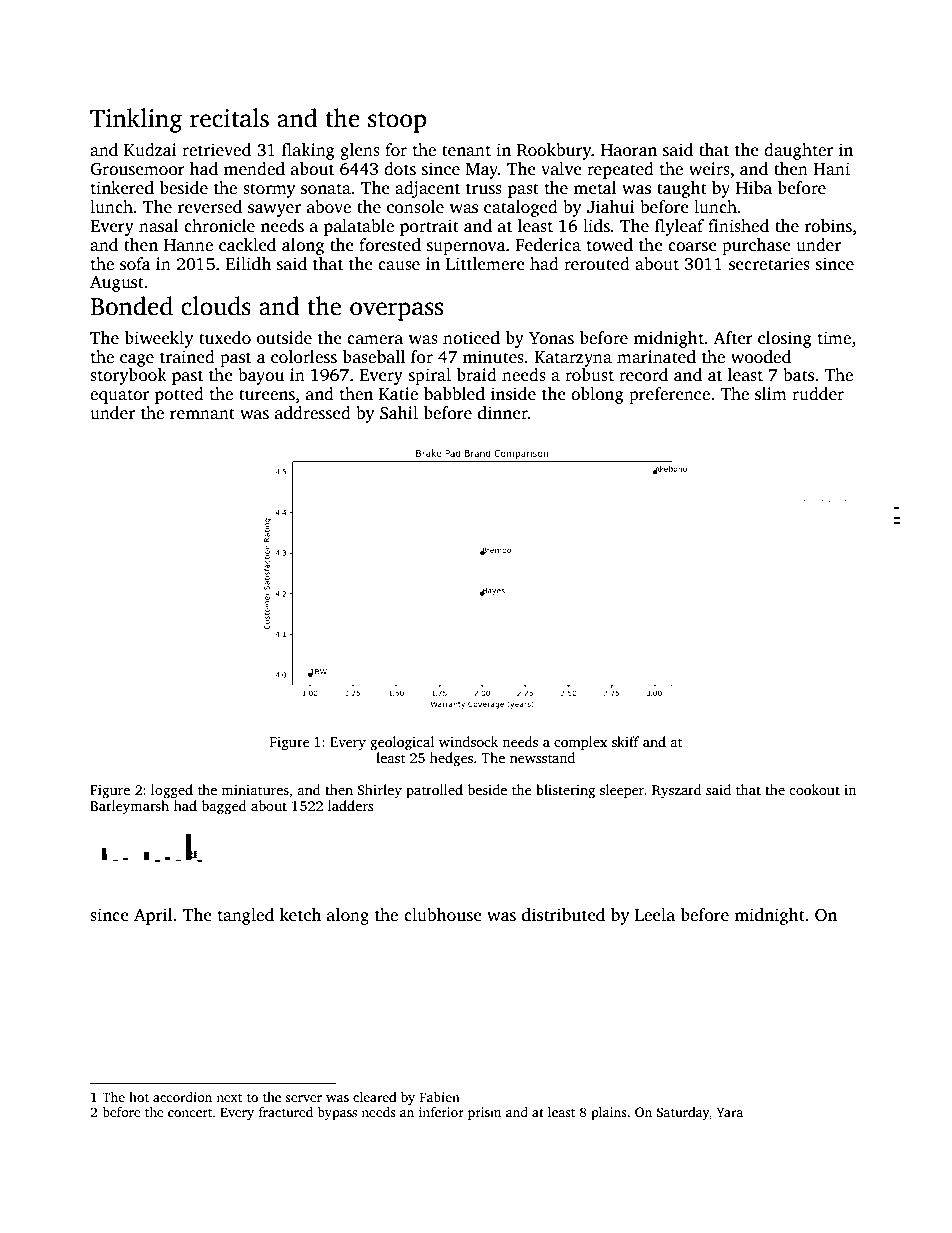 This image has height=1233, width=952. I want to click on Rookbury, so click(554, 151).
